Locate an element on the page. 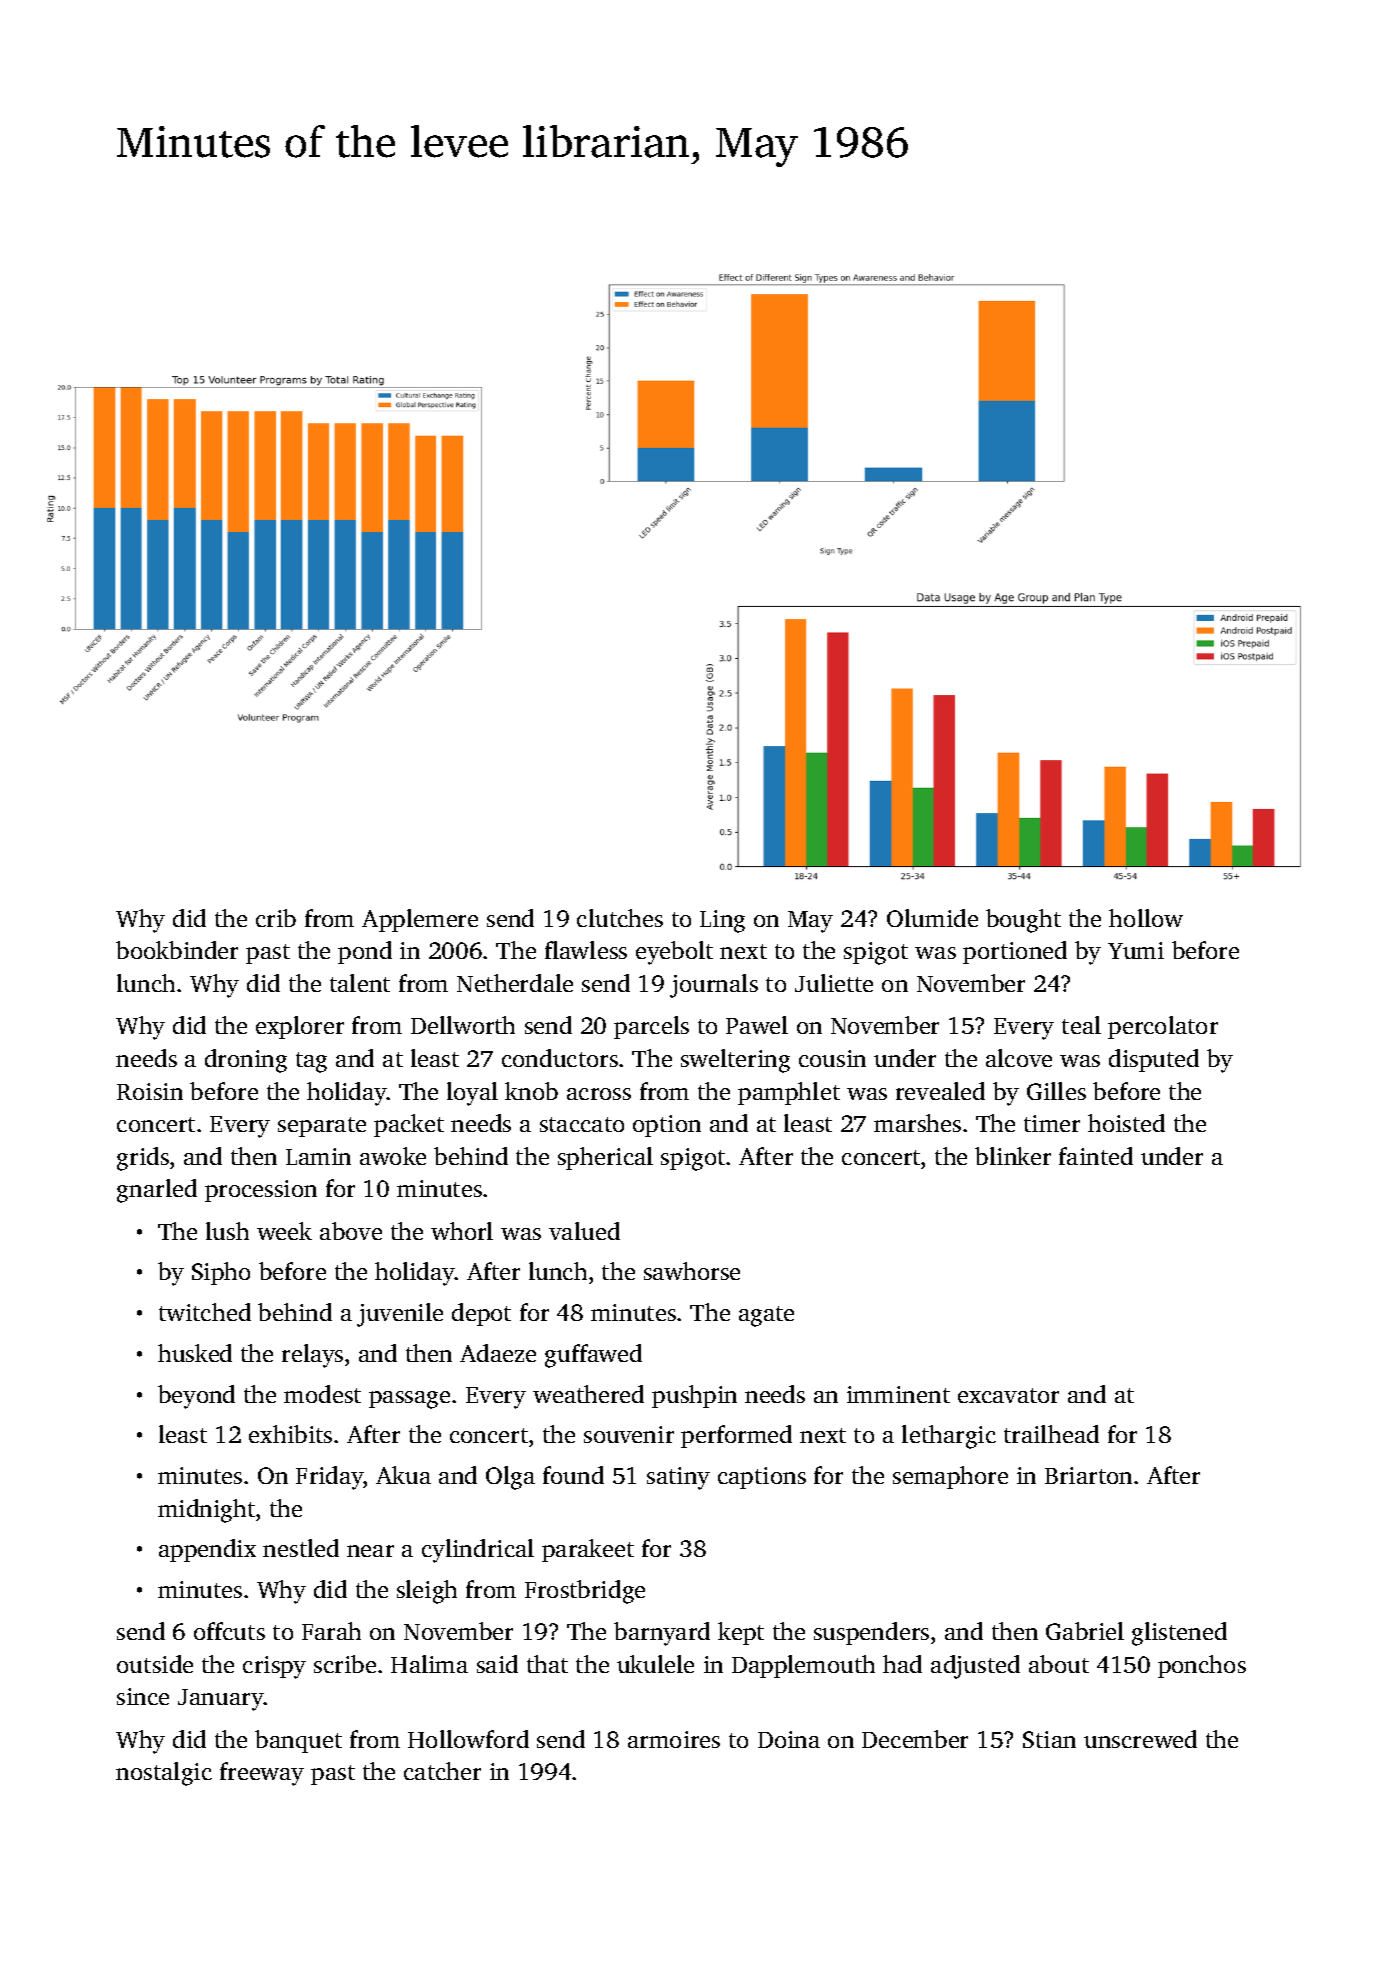 Image resolution: width=1386 pixels, height=1969 pixels. whorl is located at coordinates (462, 1231).
